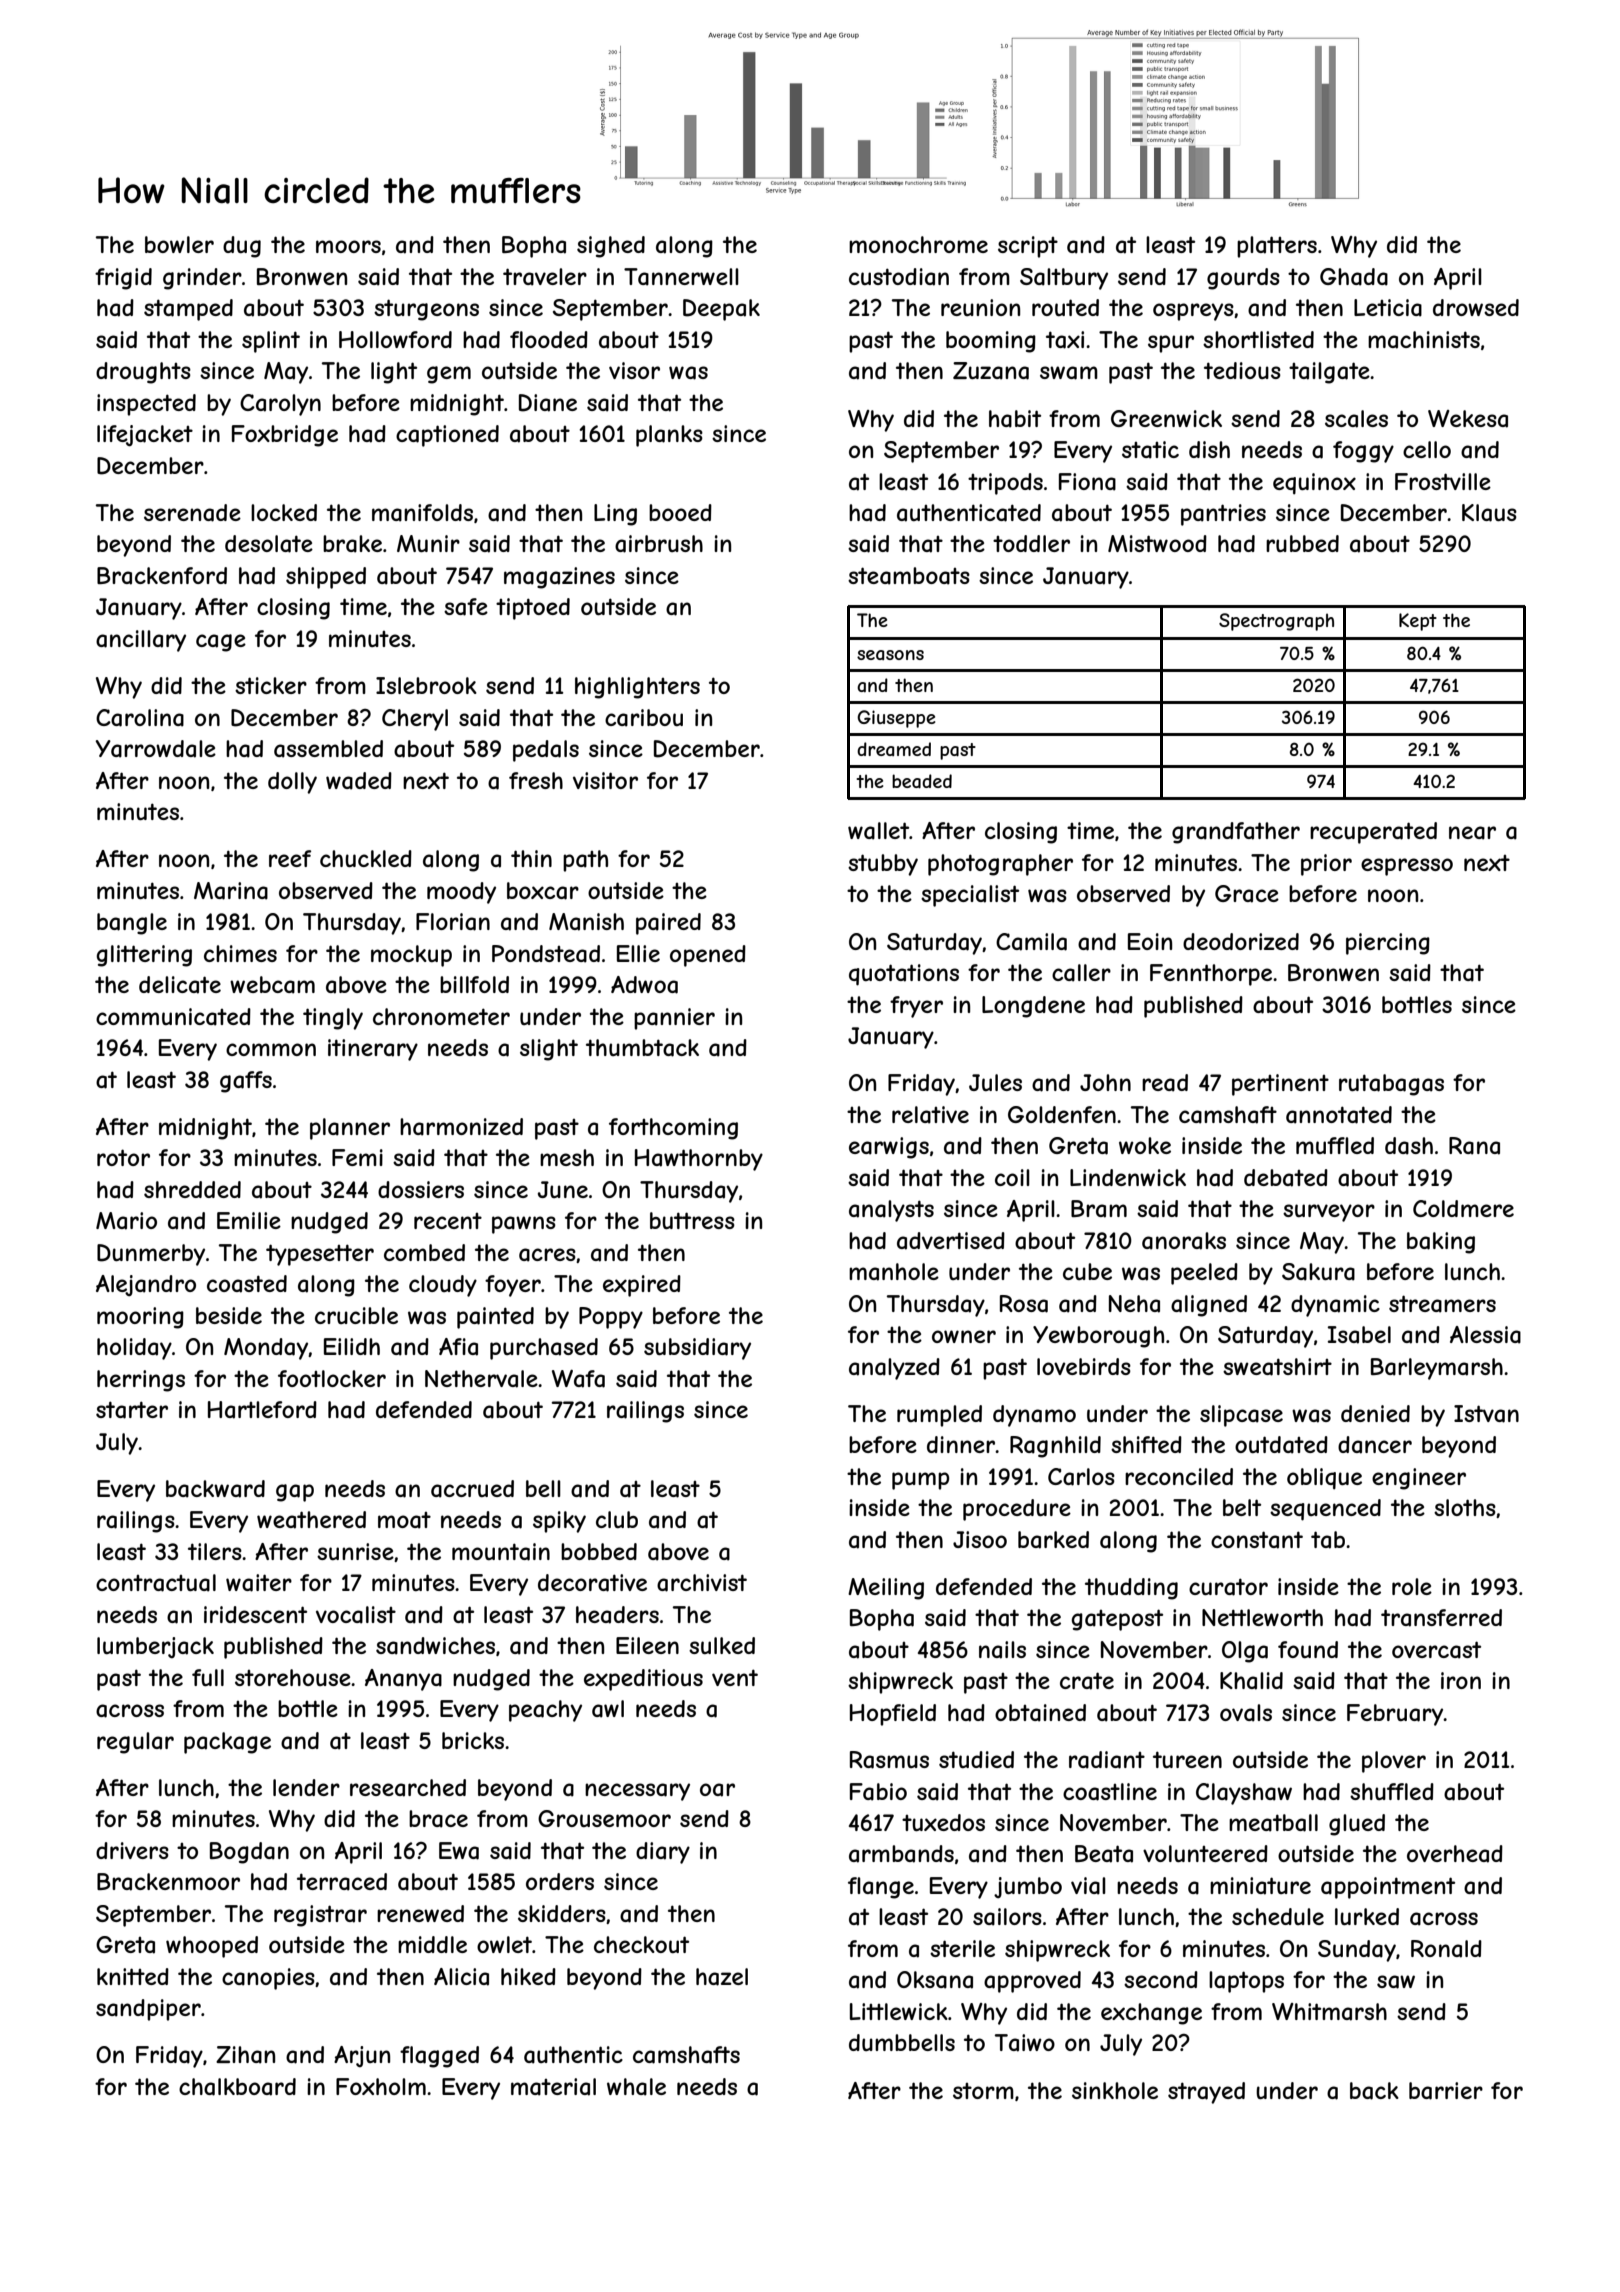 The height and width of the screenshot is (2292, 1620). What do you see at coordinates (290, 858) in the screenshot?
I see `reef` at bounding box center [290, 858].
